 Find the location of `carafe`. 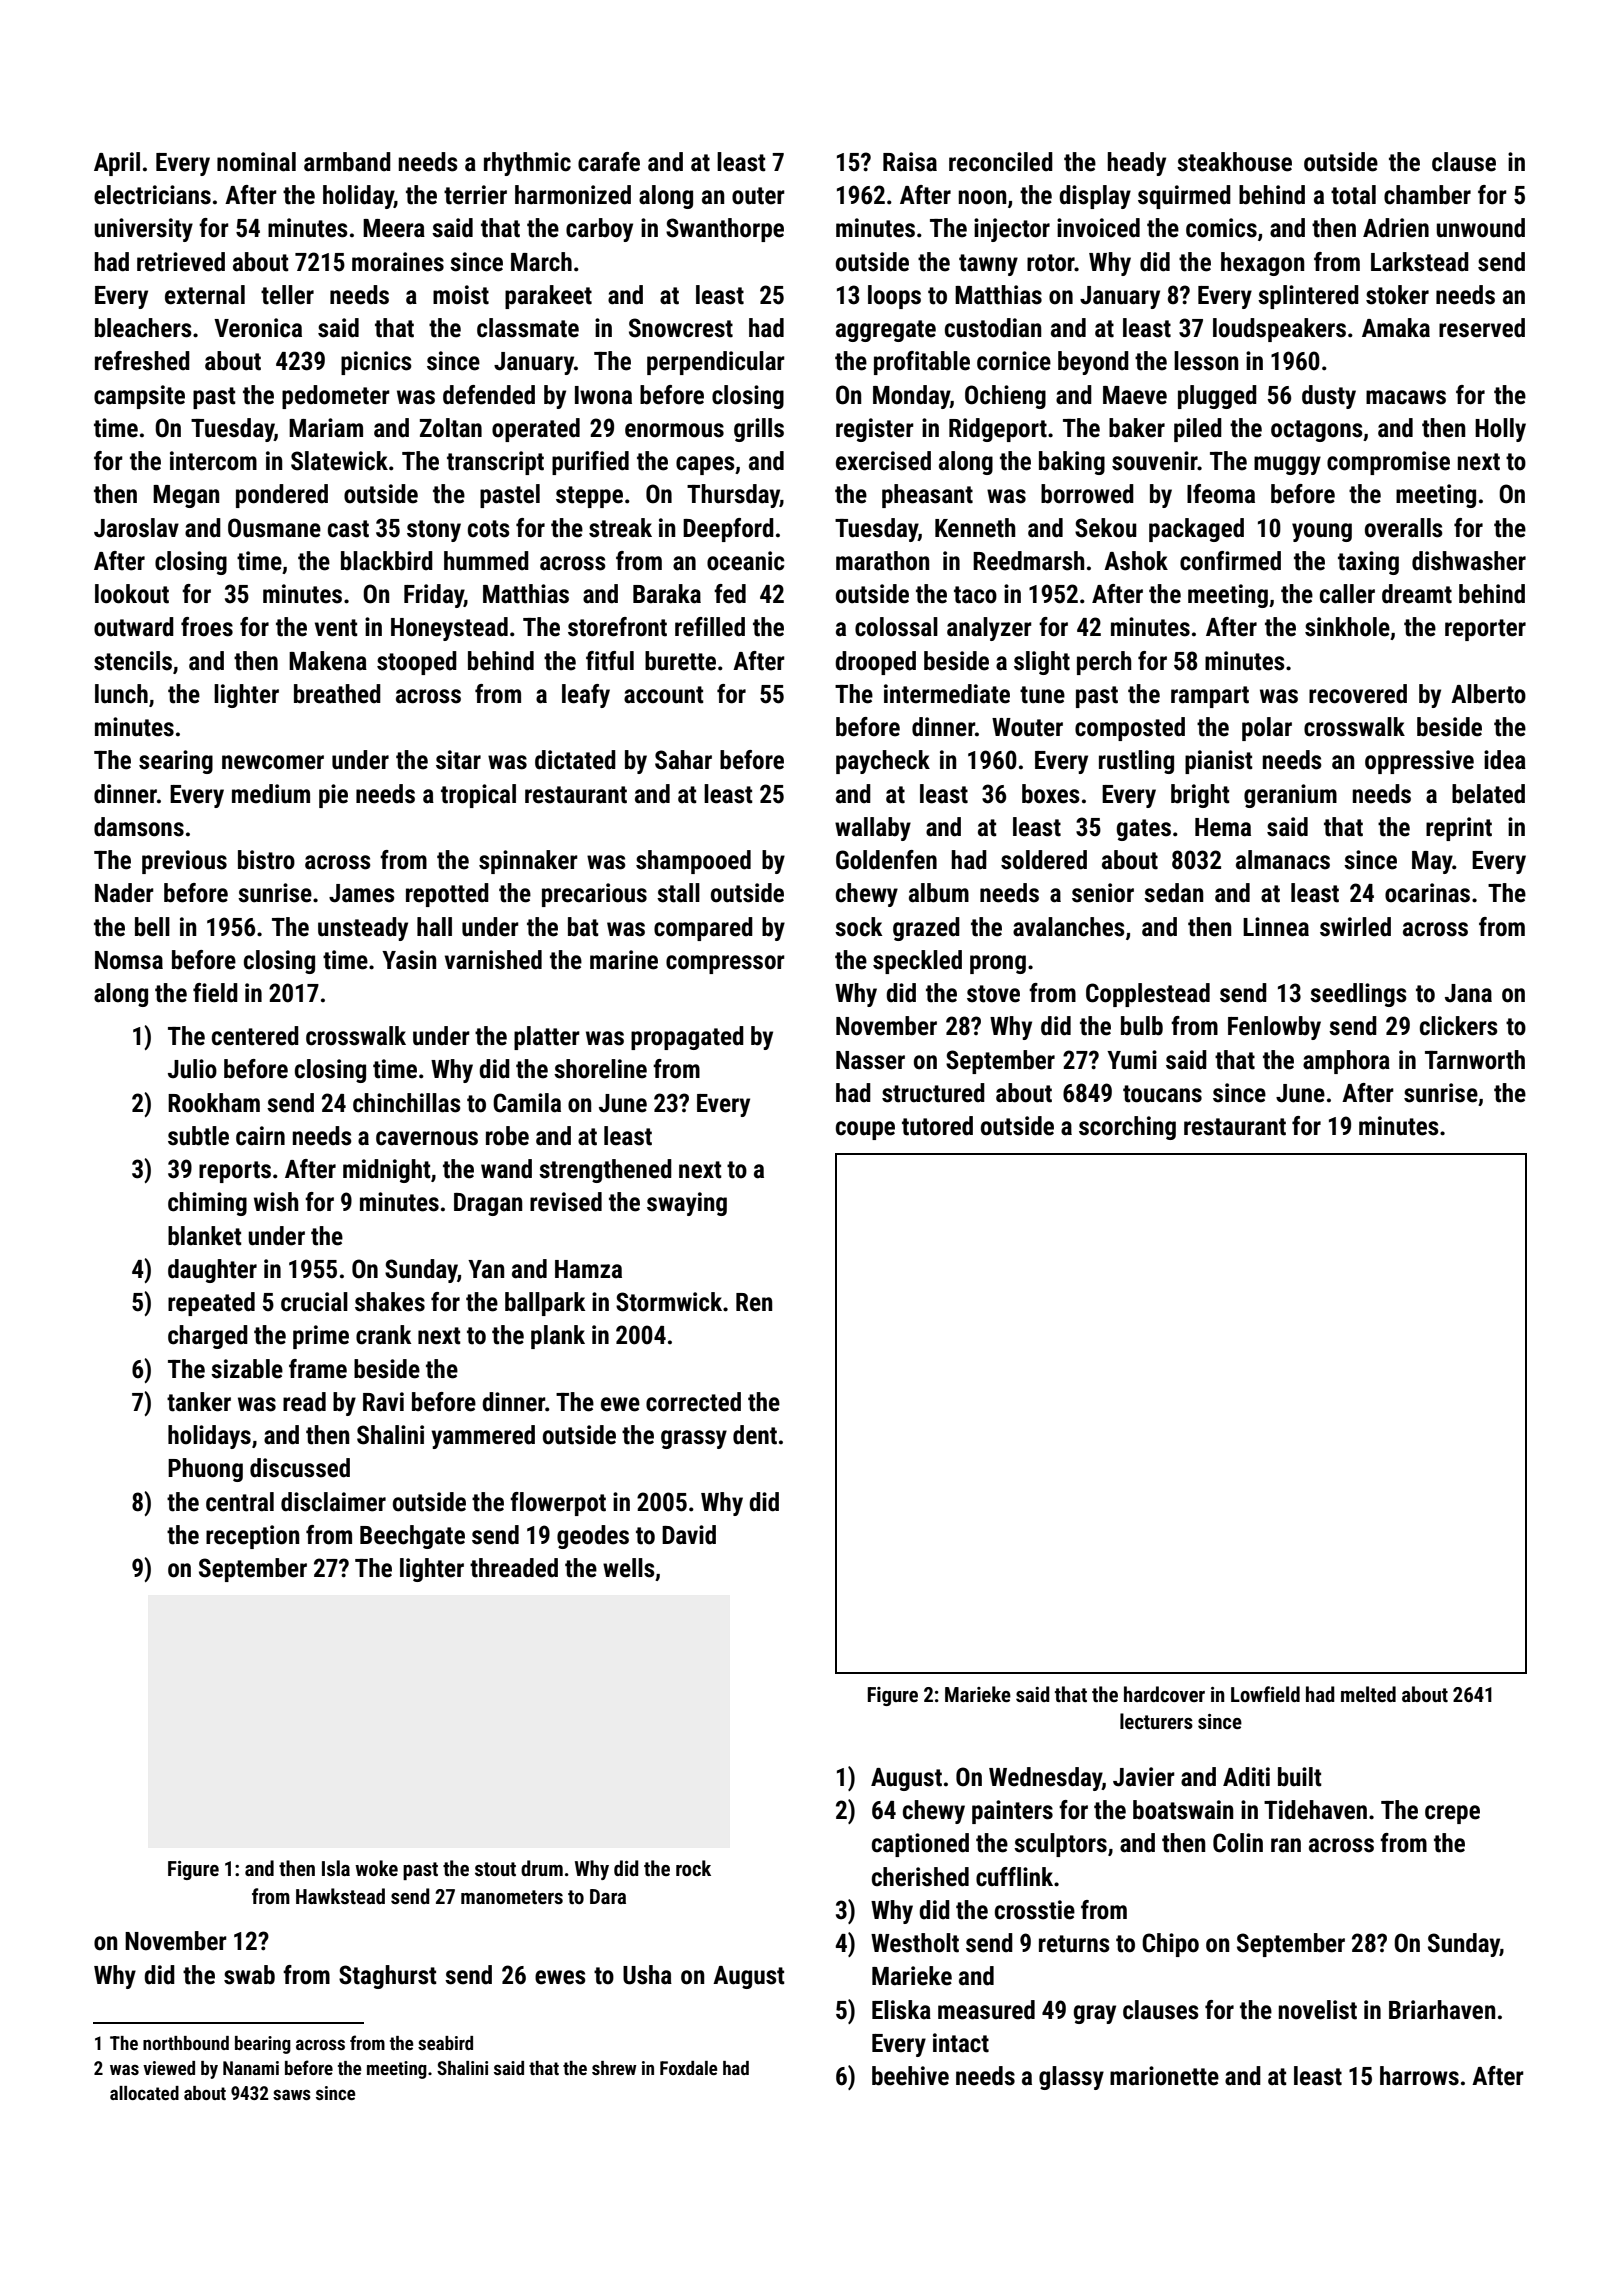

carafe is located at coordinates (609, 162).
